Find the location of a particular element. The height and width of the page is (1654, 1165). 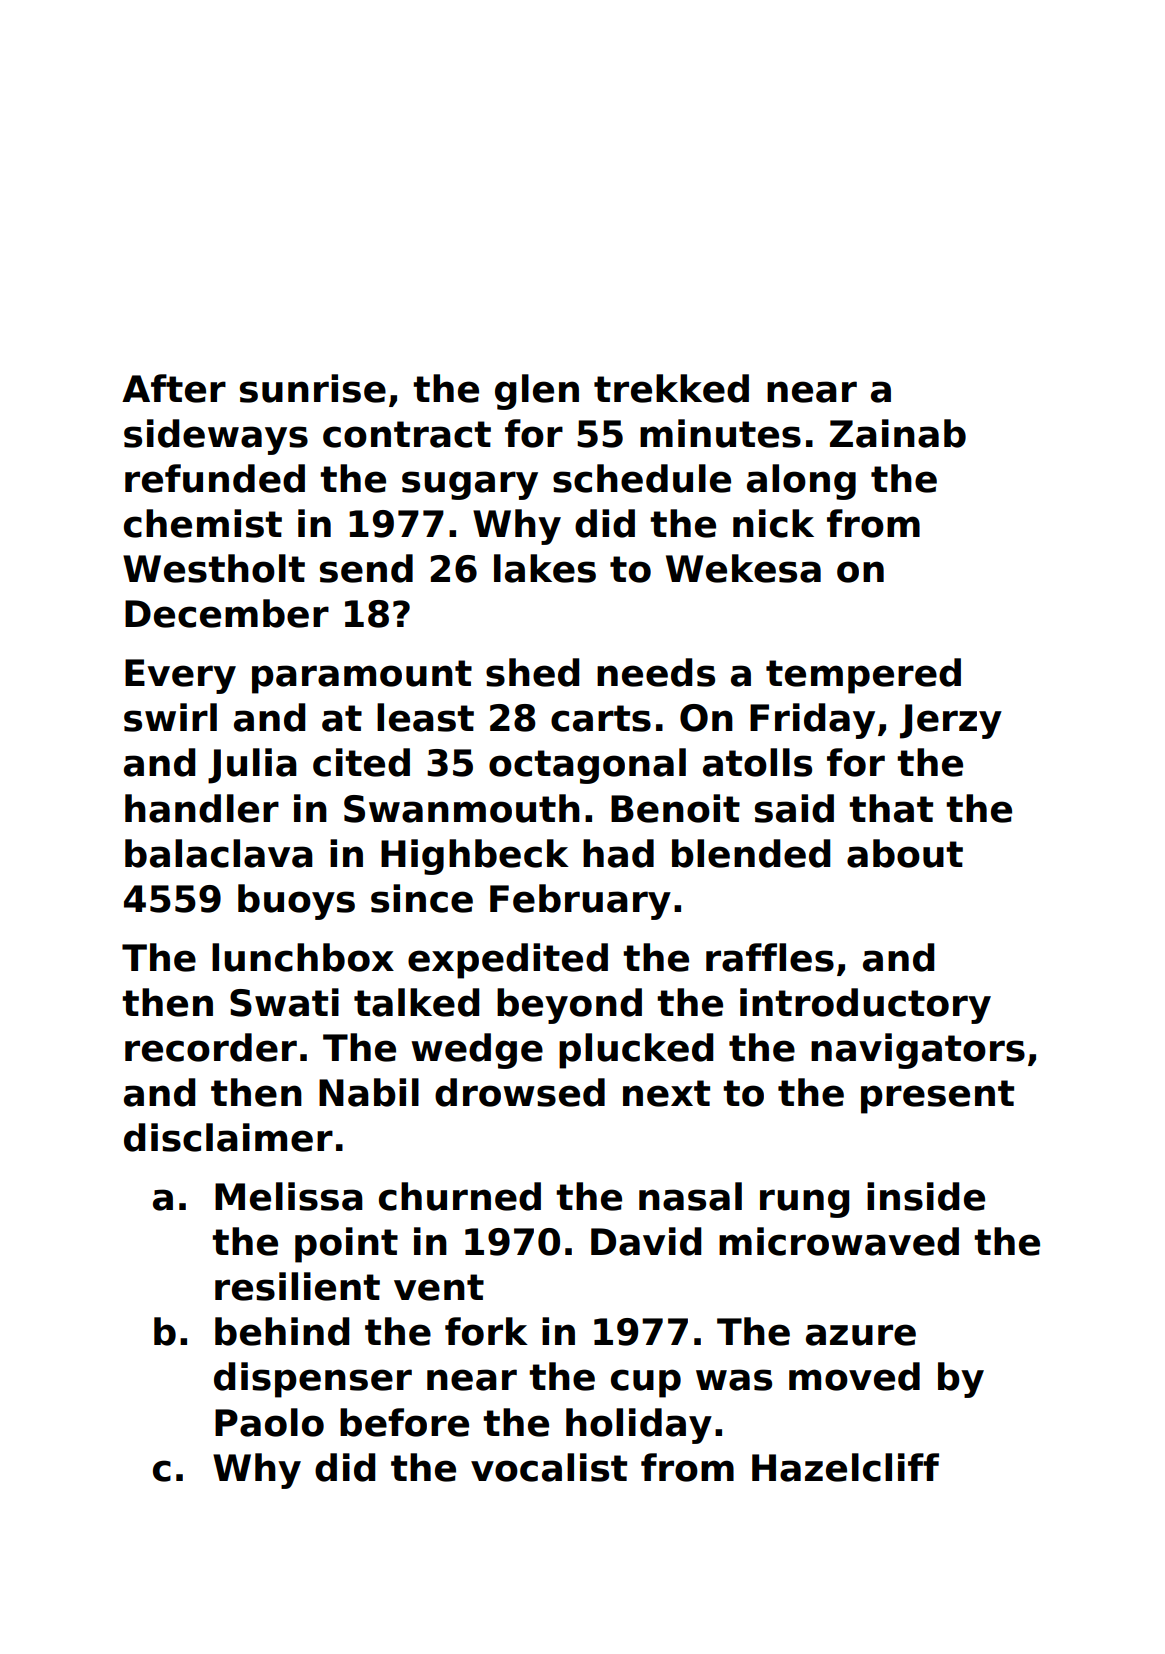

Westholt is located at coordinates (214, 568).
